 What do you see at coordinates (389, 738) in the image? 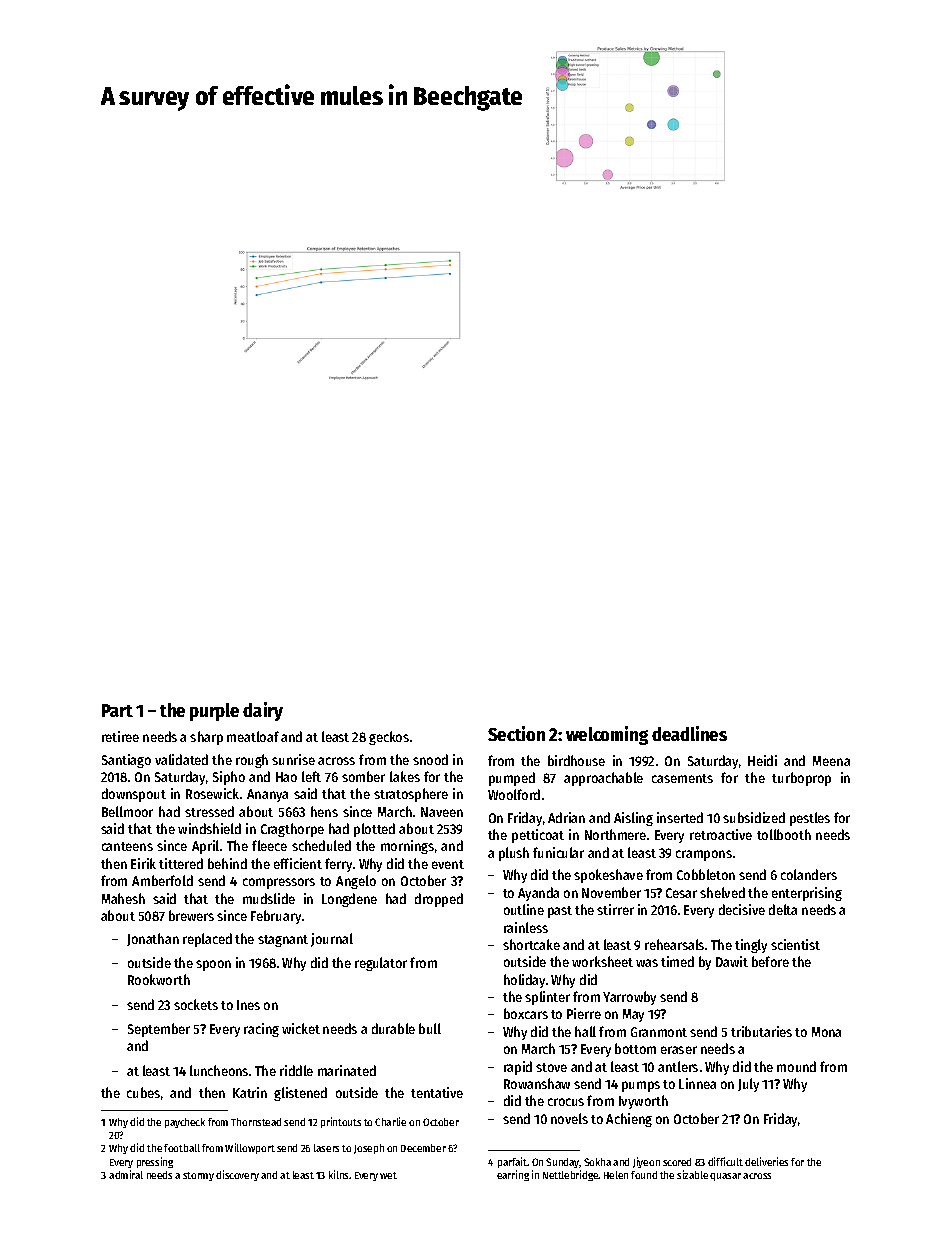
I see `geckos` at bounding box center [389, 738].
